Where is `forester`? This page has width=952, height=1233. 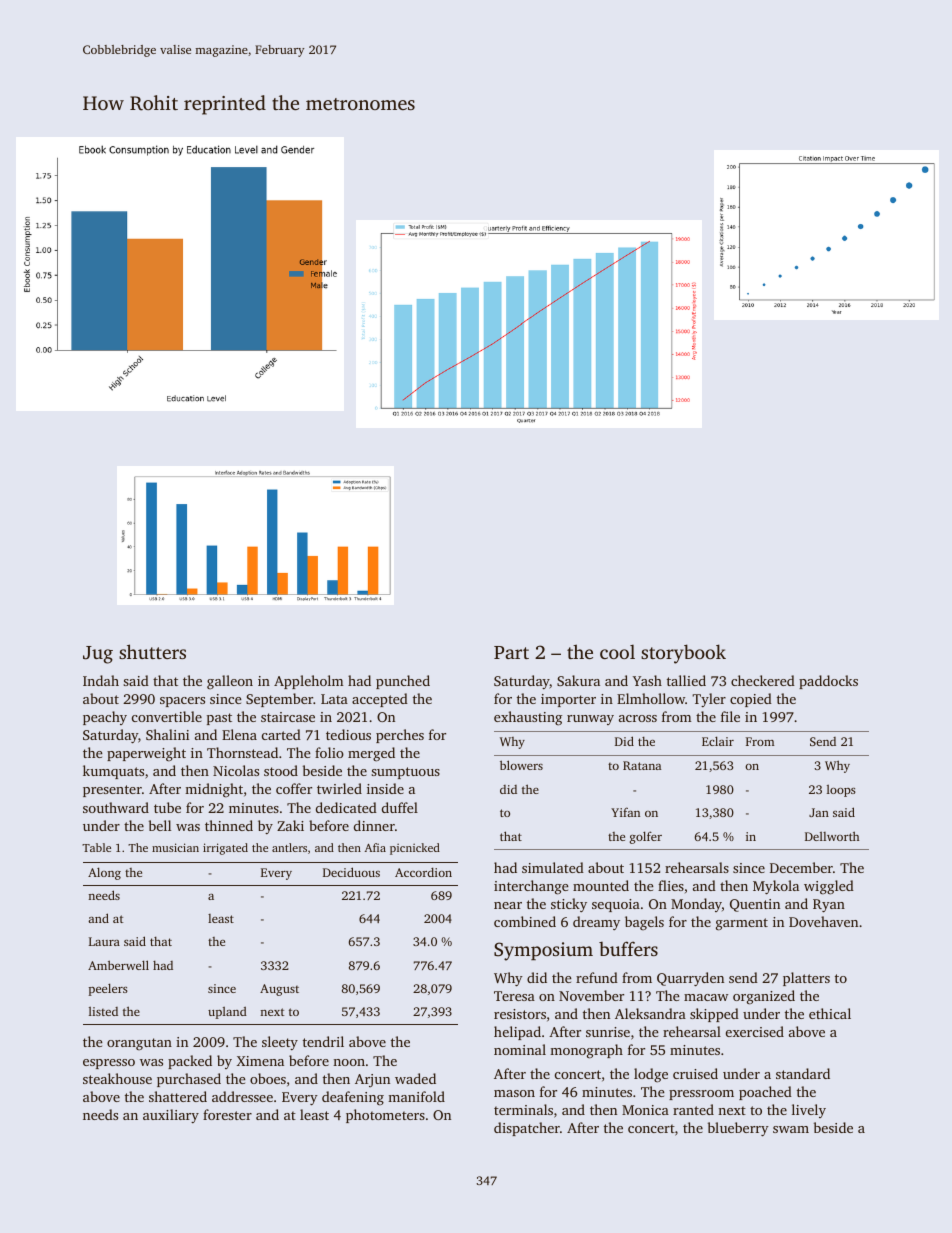
forester is located at coordinates (227, 1114).
